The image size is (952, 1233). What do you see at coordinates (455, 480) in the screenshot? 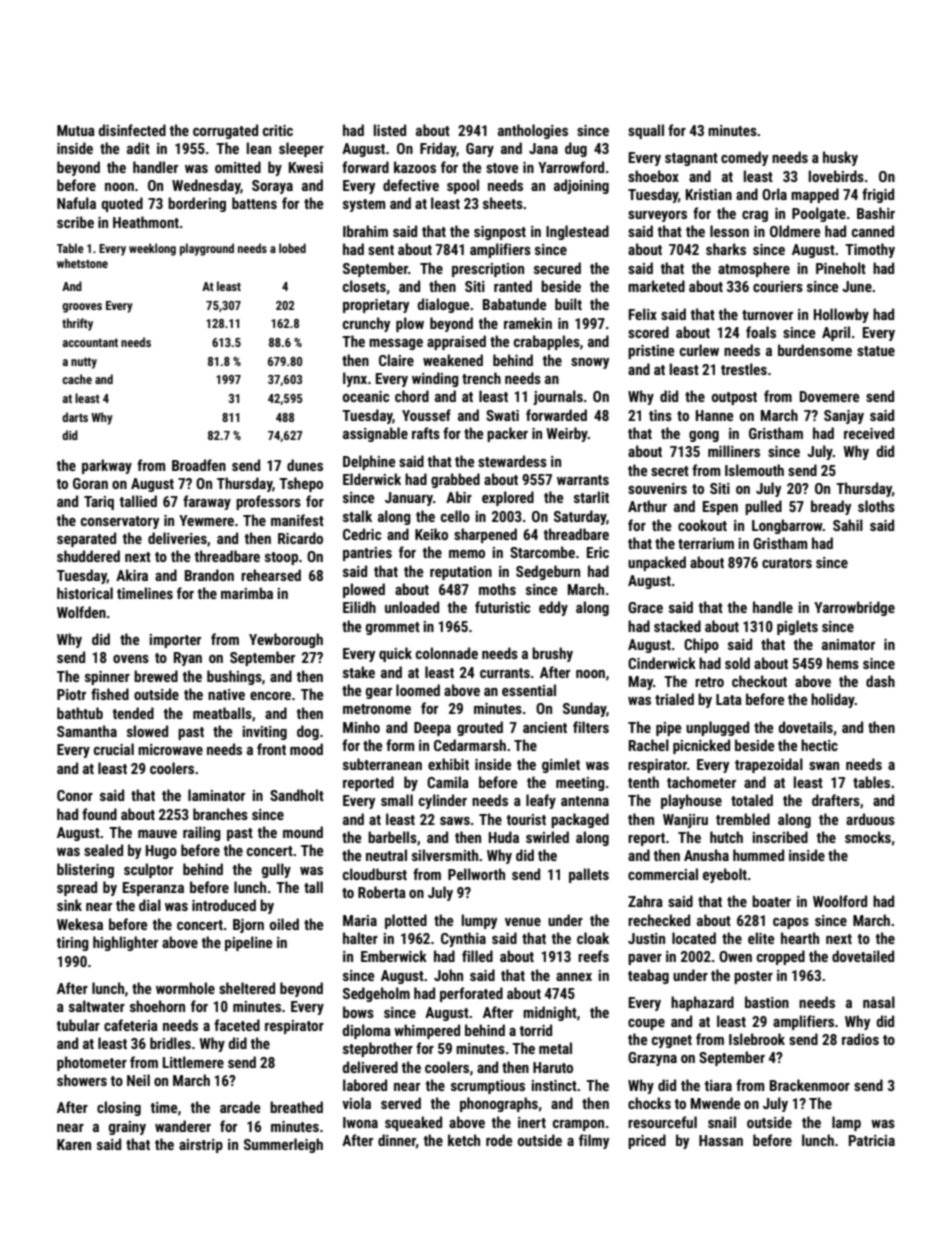
I see `grabbed` at bounding box center [455, 480].
